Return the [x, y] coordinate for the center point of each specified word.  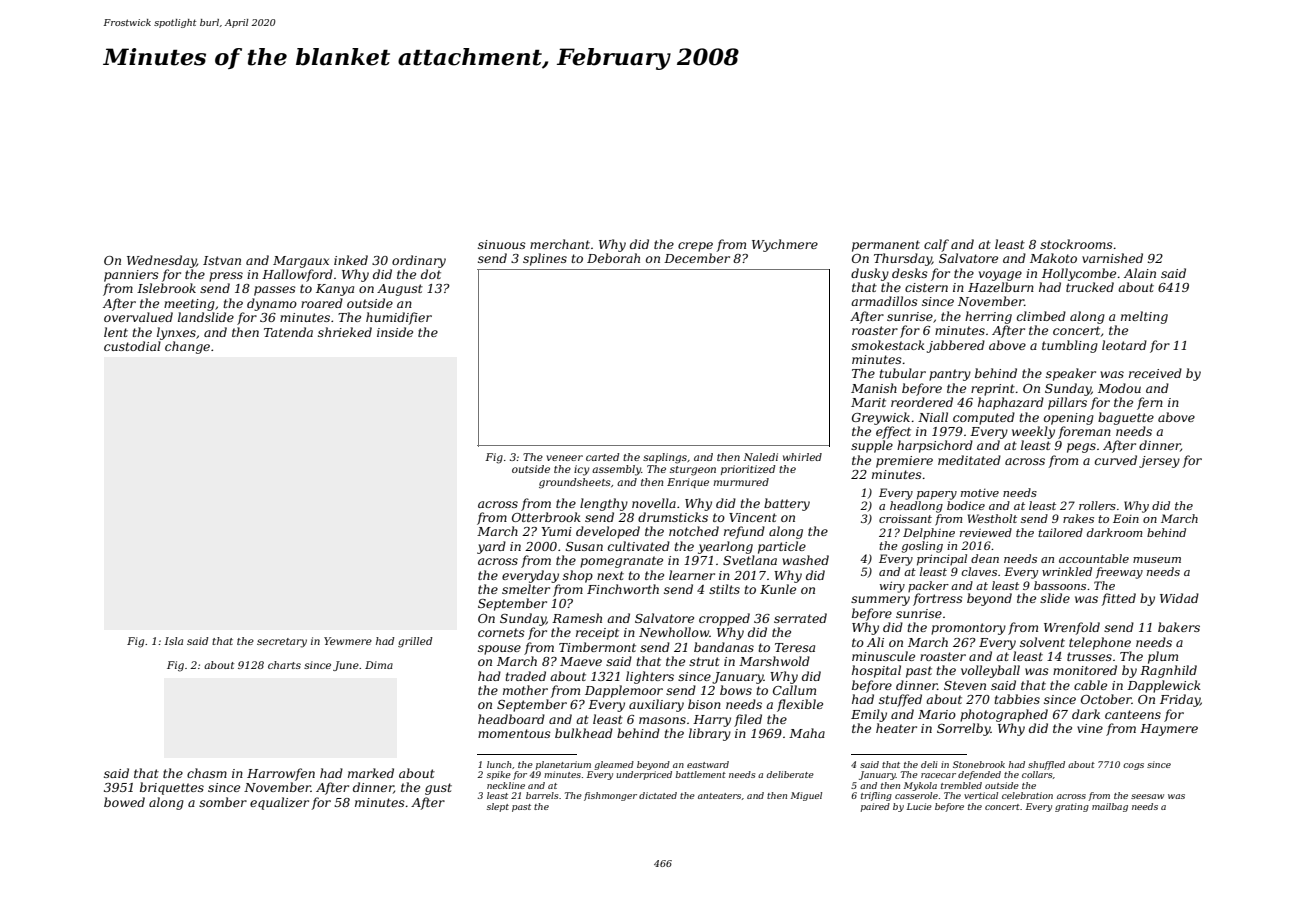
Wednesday [162, 261]
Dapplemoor [624, 691]
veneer [565, 458]
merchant [560, 244]
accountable [1094, 558]
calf [936, 245]
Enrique [688, 483]
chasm [207, 773]
